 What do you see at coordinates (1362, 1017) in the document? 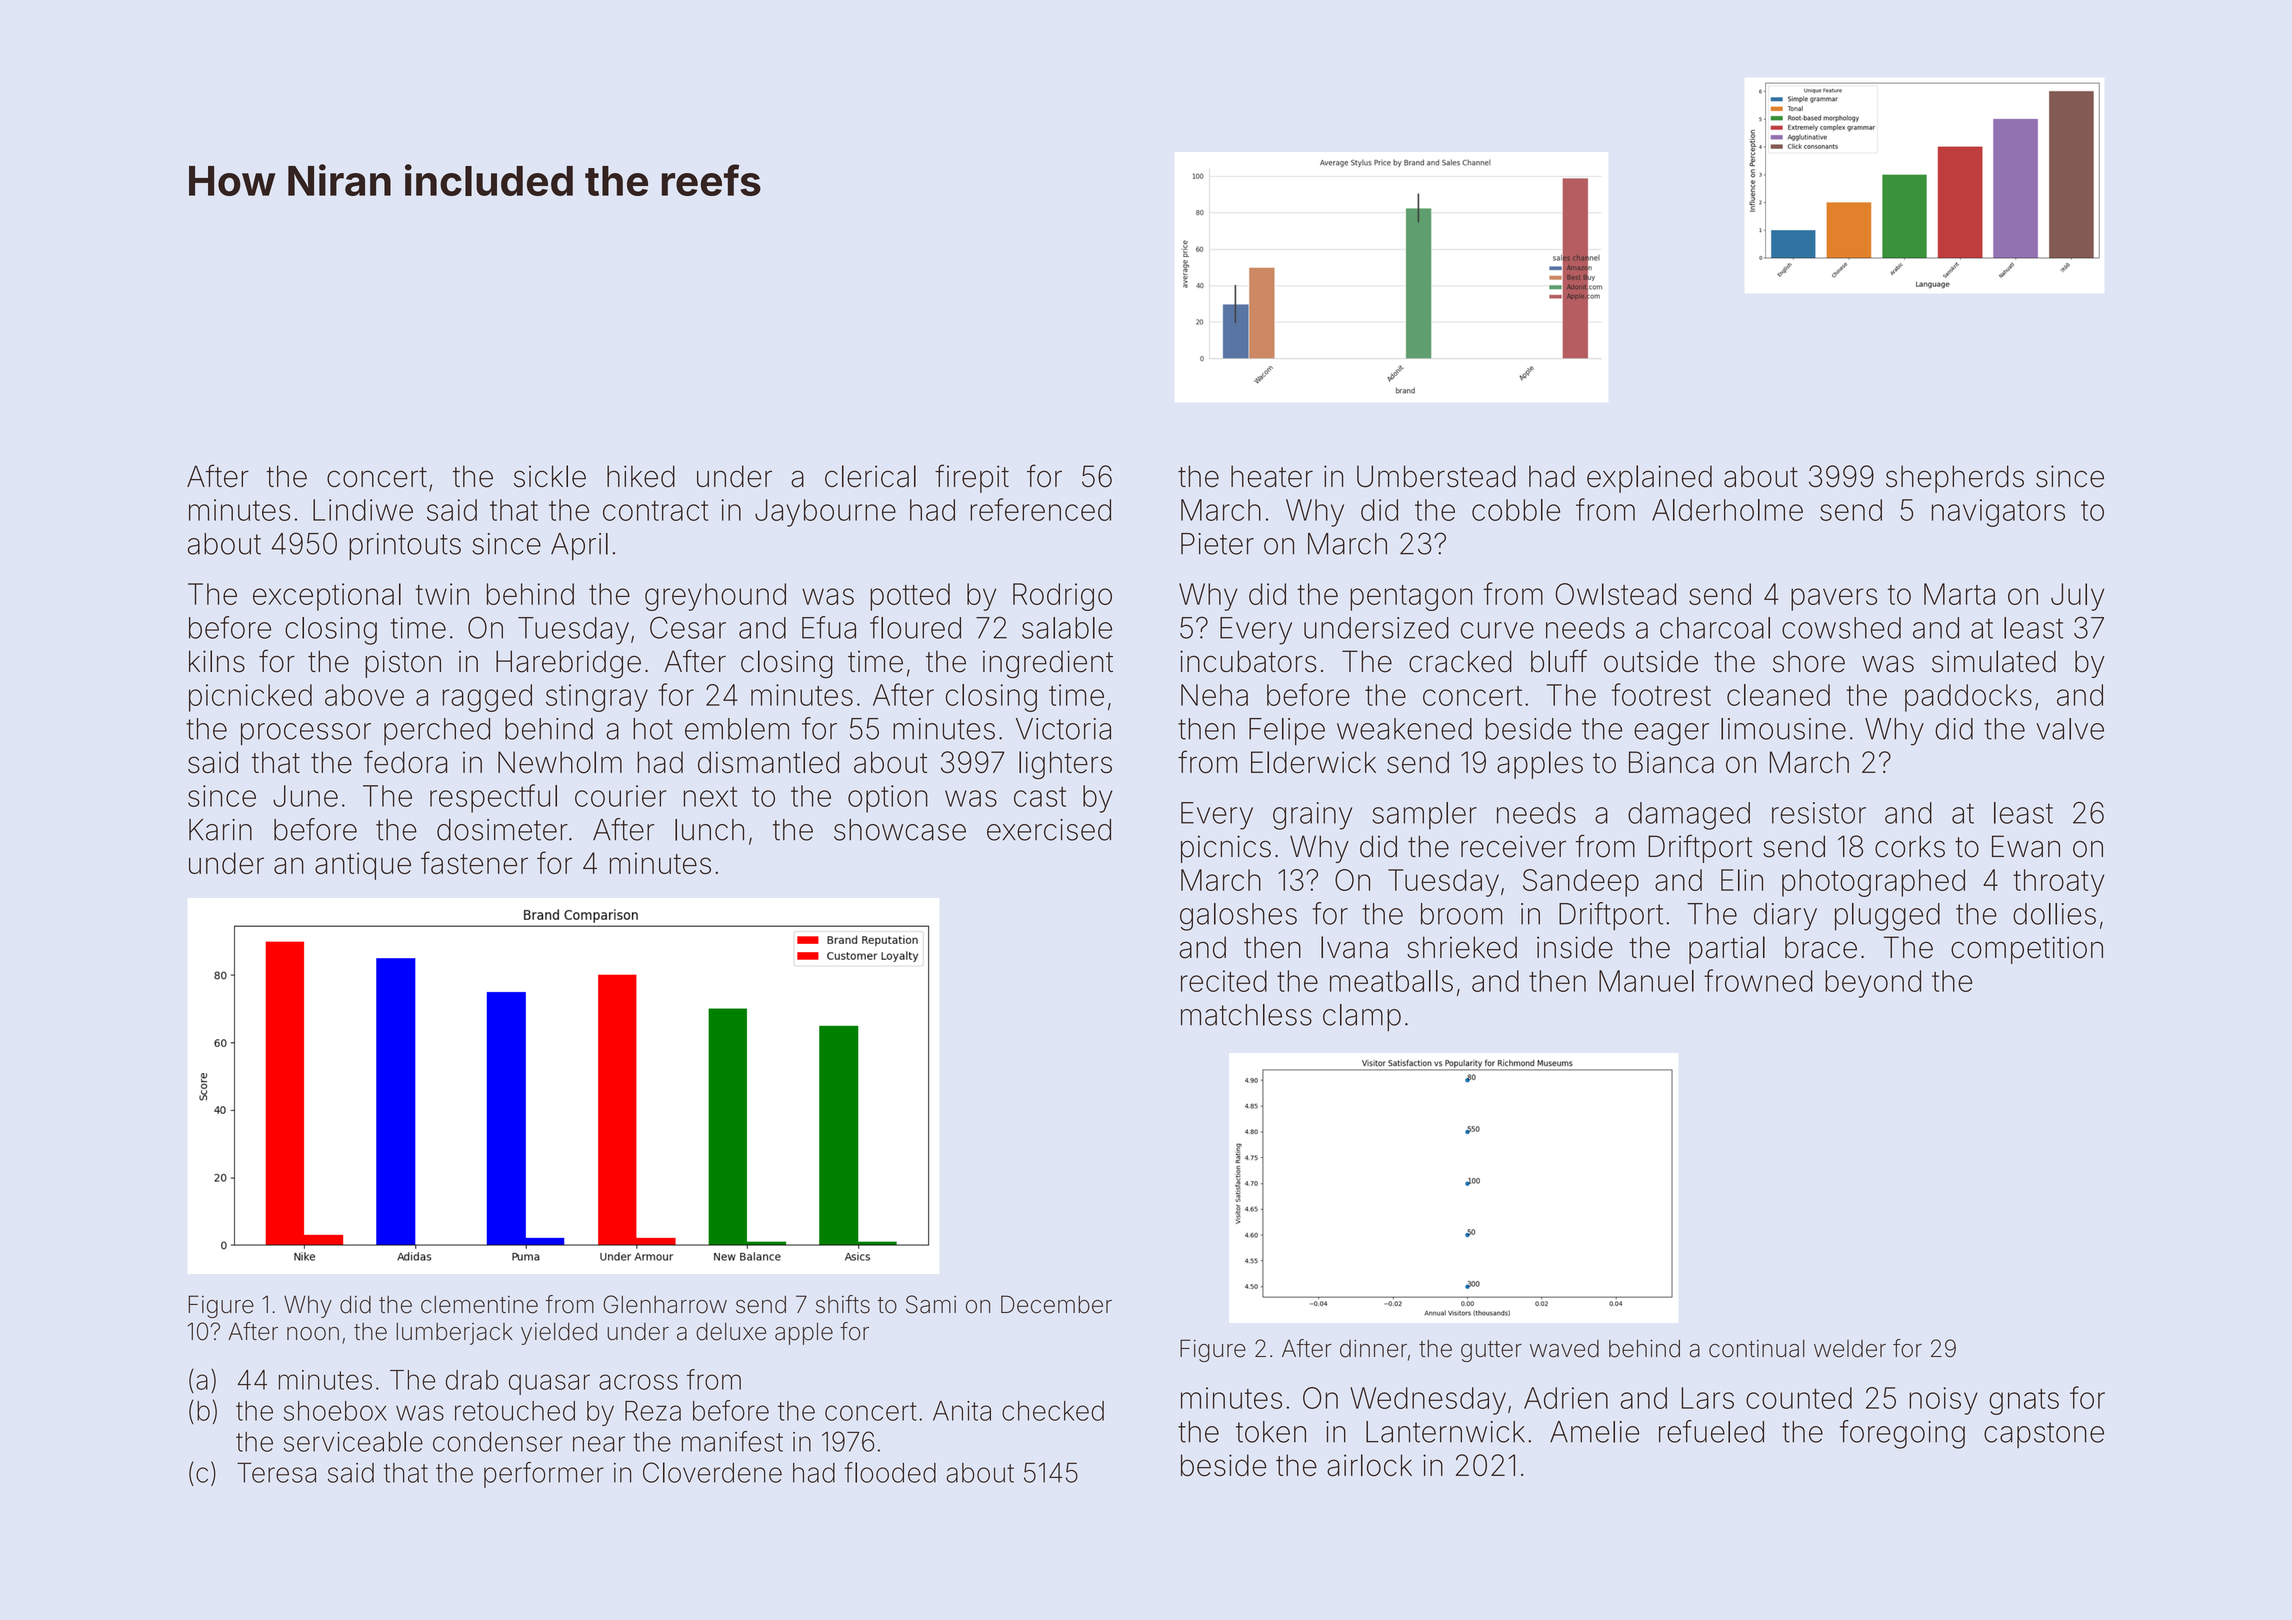
I see `clamp` at bounding box center [1362, 1017].
